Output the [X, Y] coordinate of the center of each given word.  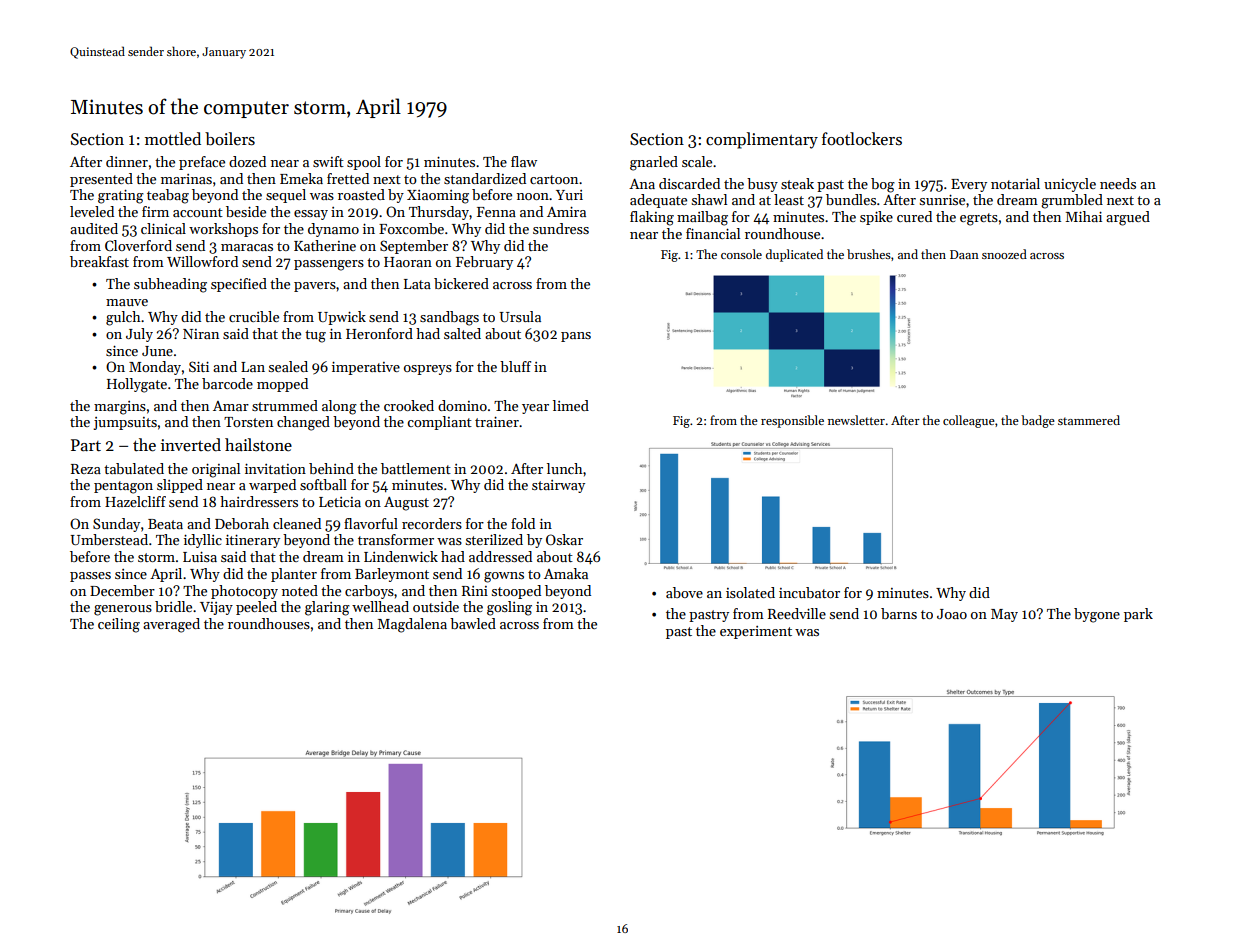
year [535, 409]
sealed [288, 366]
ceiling [119, 625]
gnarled [654, 163]
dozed [247, 161]
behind [331, 468]
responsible [792, 421]
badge [1038, 421]
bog [883, 185]
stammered [1089, 420]
